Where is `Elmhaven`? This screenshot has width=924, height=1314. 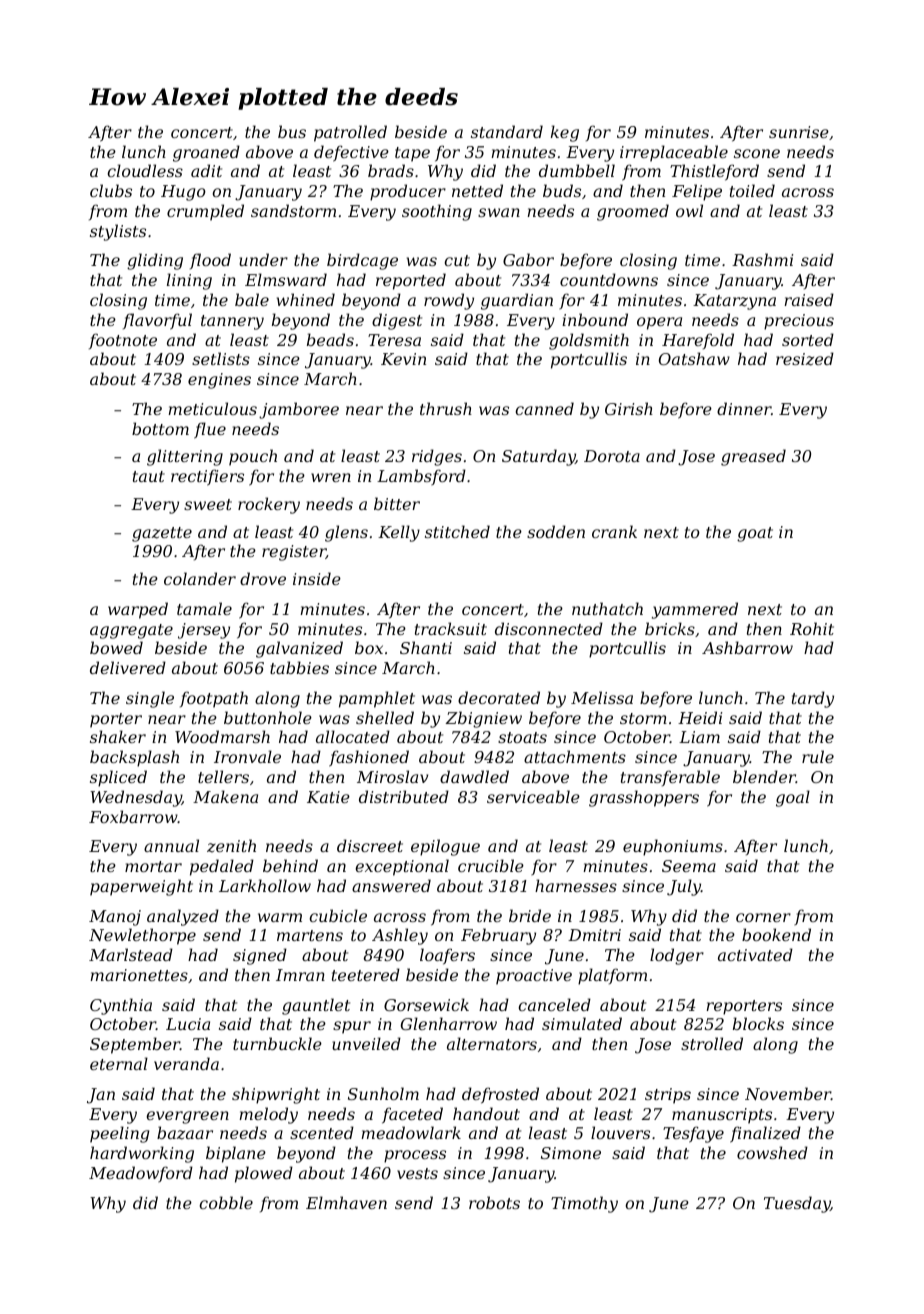 Elmhaven is located at coordinates (346, 1202).
